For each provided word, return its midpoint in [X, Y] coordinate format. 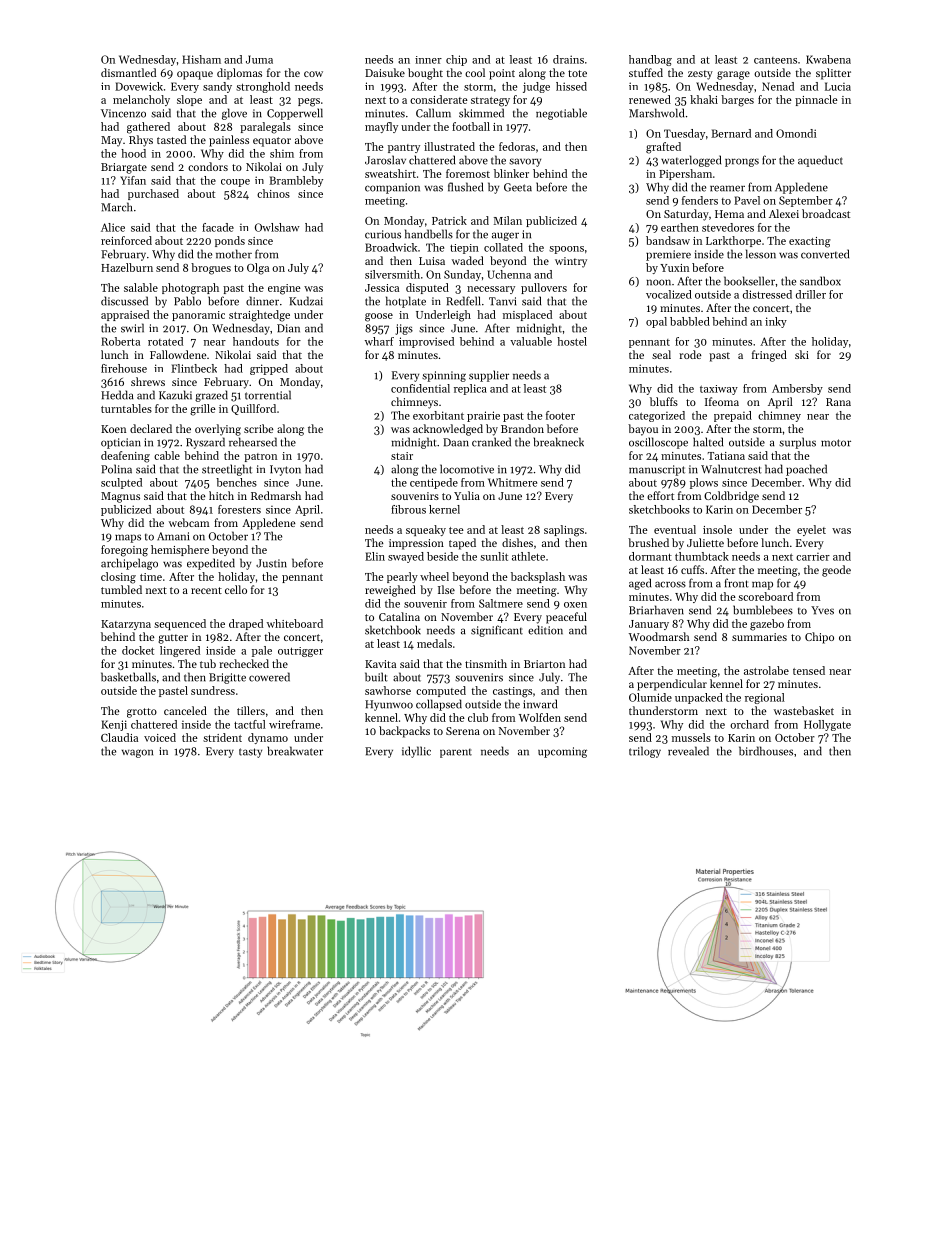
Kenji [114, 725]
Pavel [747, 200]
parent [456, 753]
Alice [113, 227]
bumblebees [763, 610]
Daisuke [385, 72]
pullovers [544, 288]
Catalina [399, 616]
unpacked [699, 698]
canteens [775, 60]
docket [138, 650]
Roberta [120, 341]
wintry [571, 262]
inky [776, 322]
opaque [195, 75]
